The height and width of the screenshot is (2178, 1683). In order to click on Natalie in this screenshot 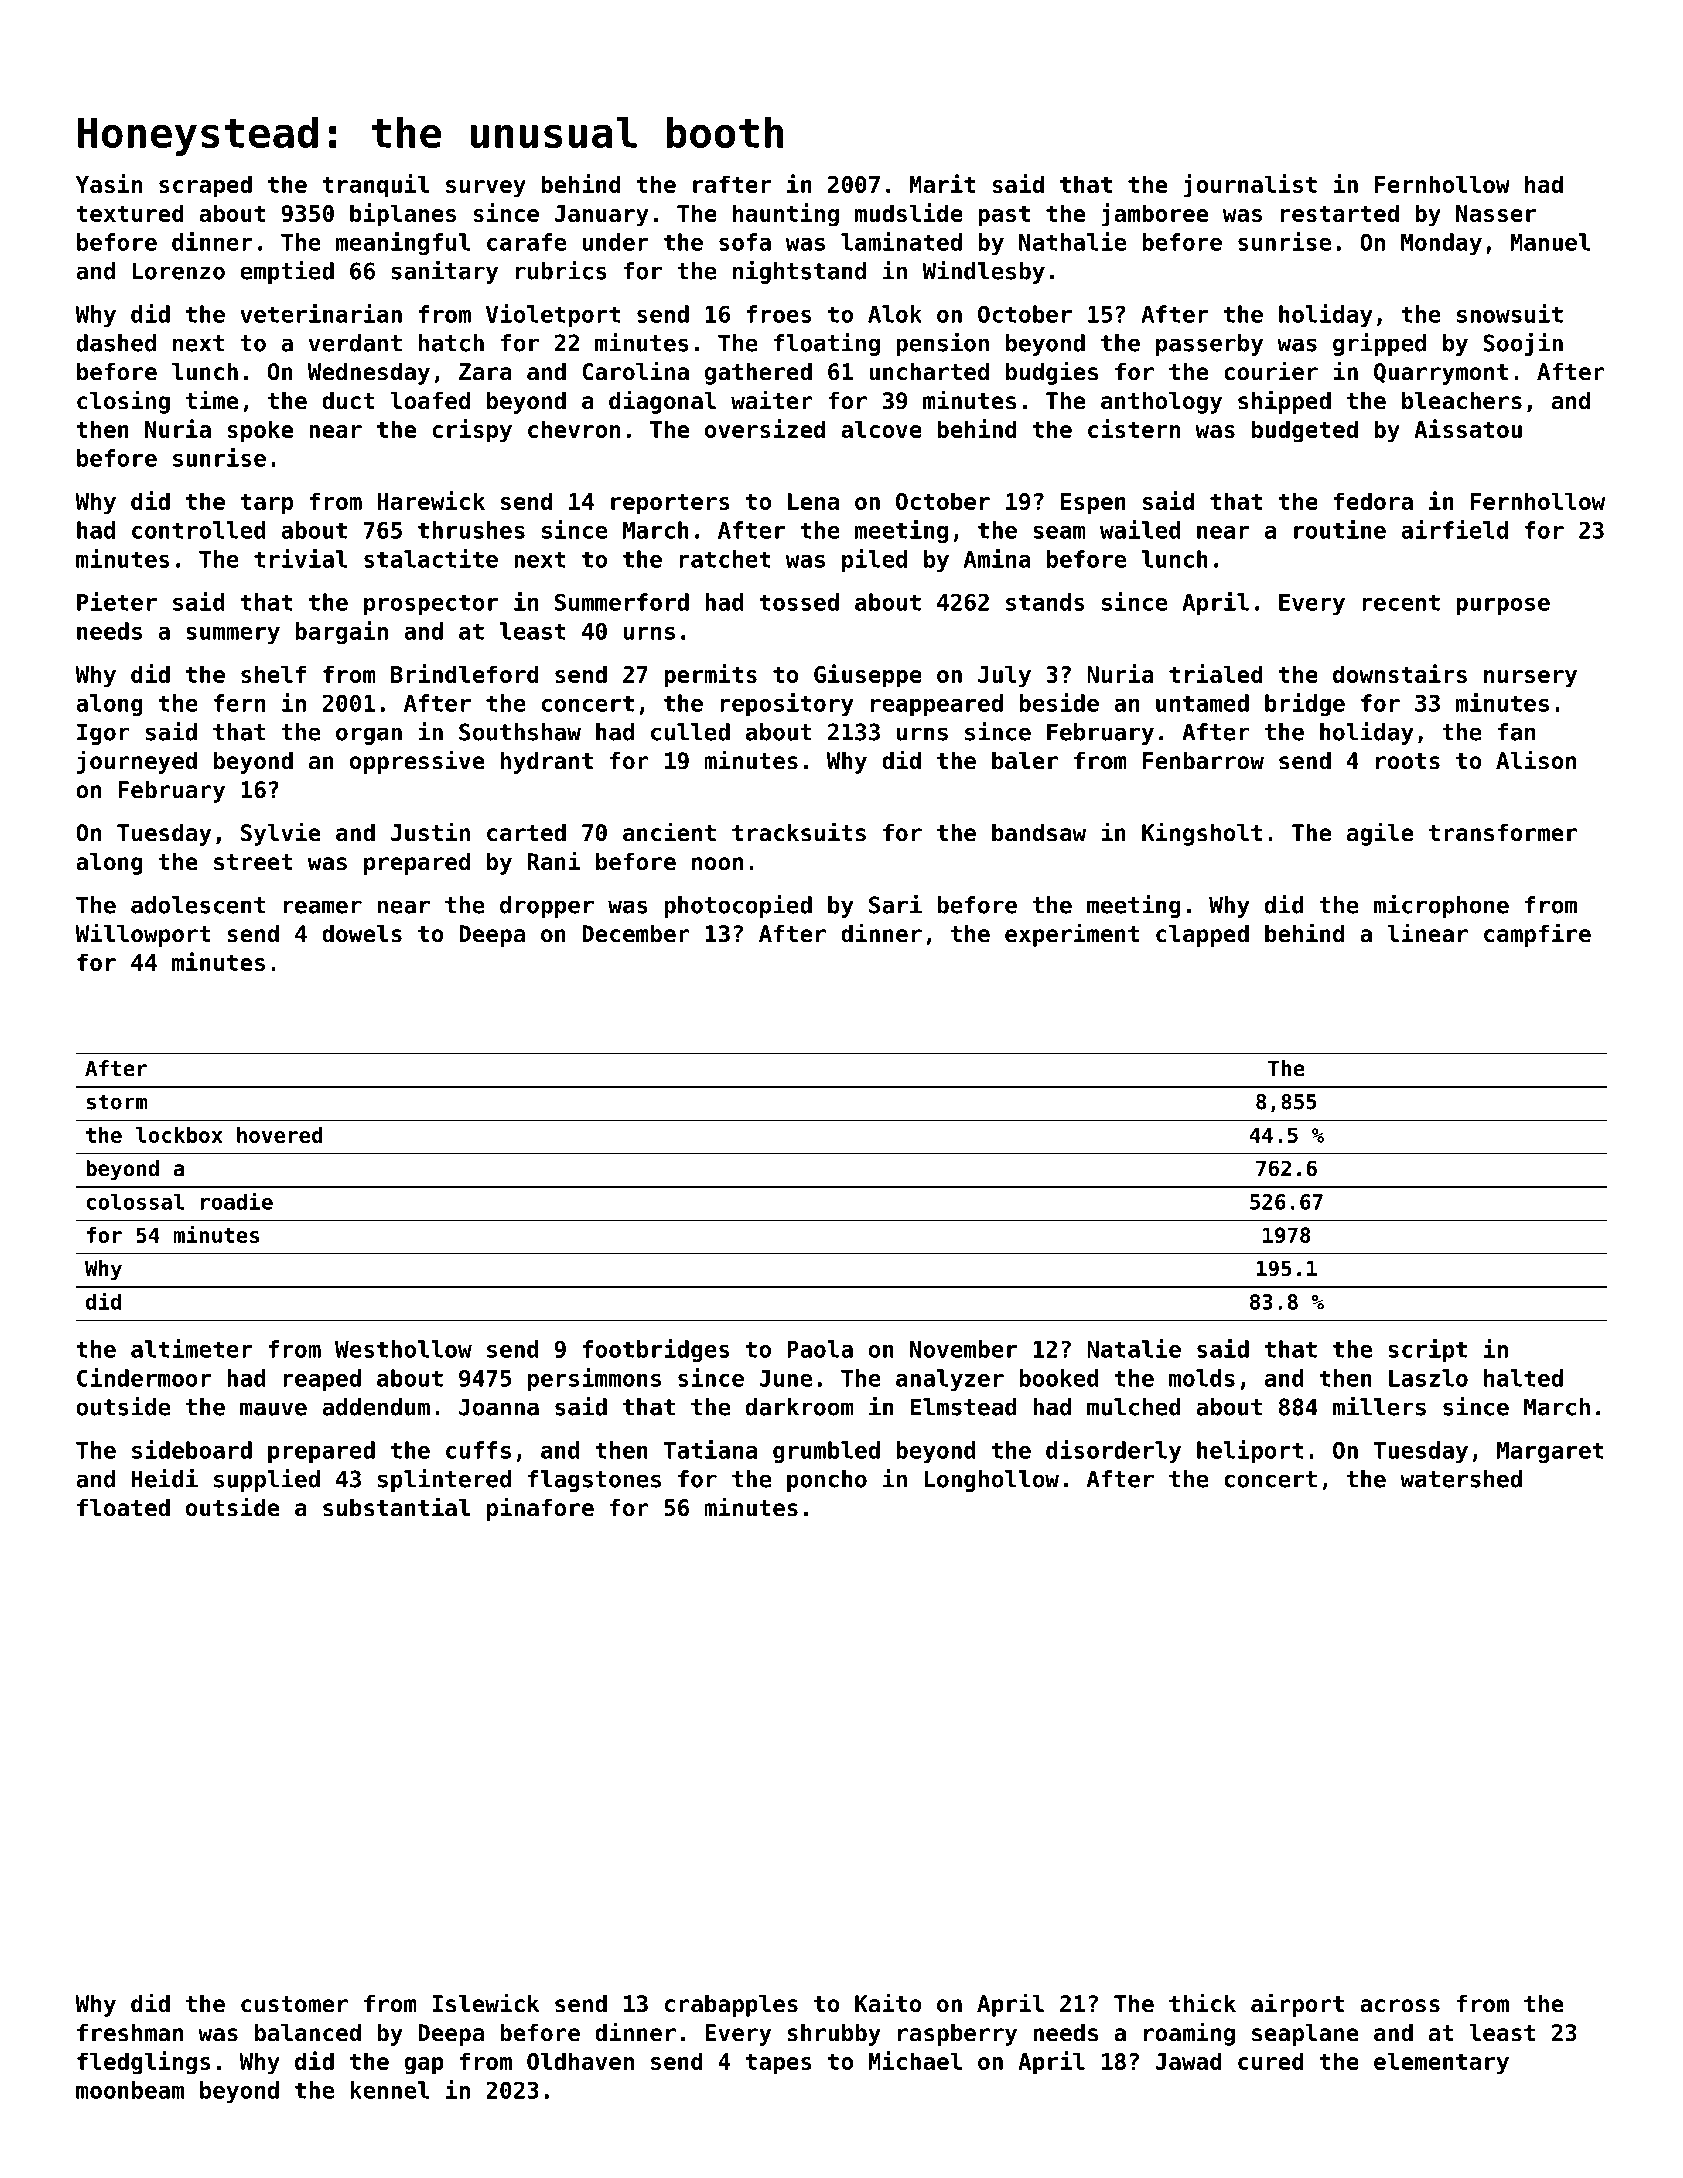, I will do `click(1134, 1348)`.
